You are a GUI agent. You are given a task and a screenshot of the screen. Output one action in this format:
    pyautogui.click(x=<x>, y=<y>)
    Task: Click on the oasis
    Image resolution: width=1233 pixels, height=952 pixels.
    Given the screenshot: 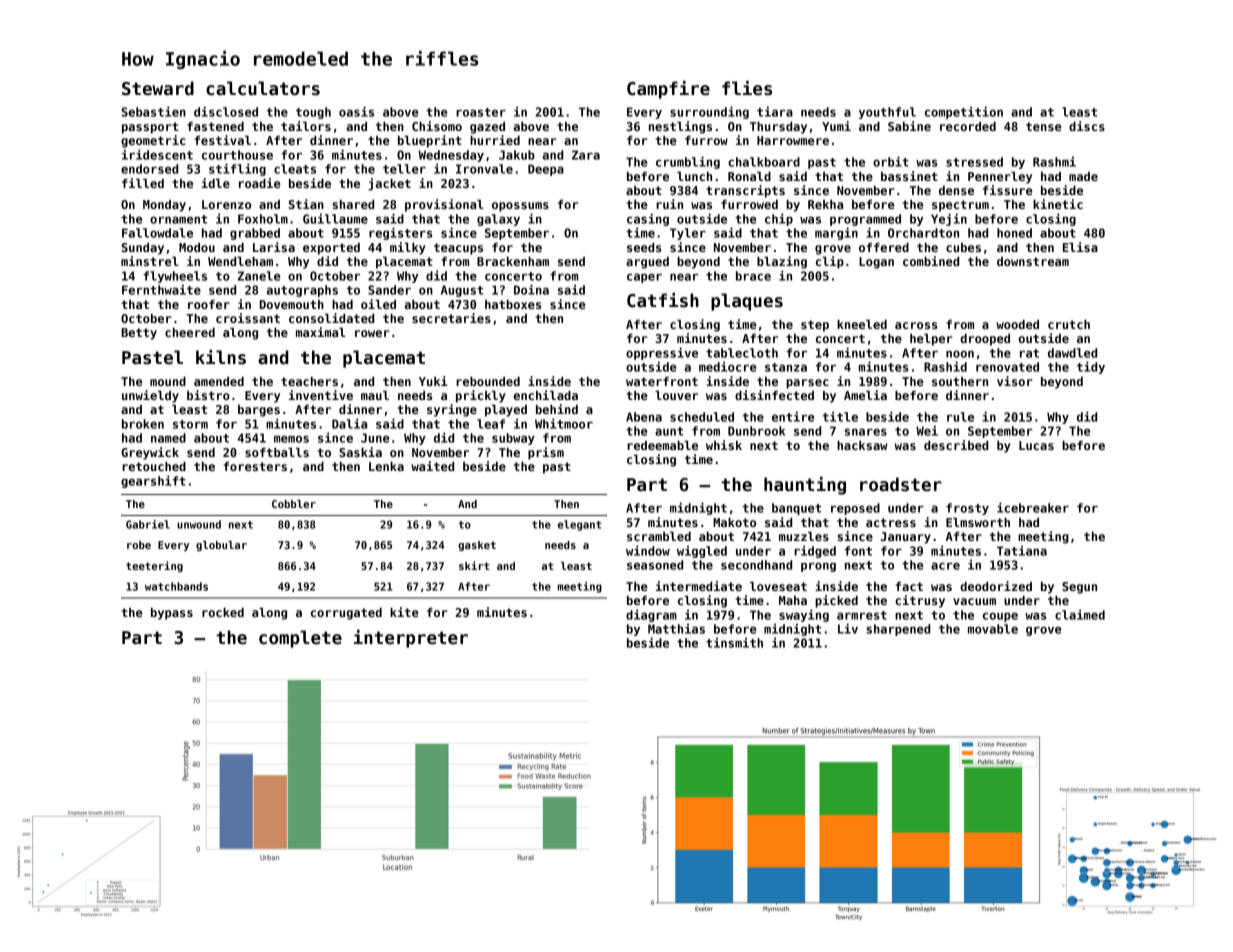 What is the action you would take?
    pyautogui.click(x=356, y=111)
